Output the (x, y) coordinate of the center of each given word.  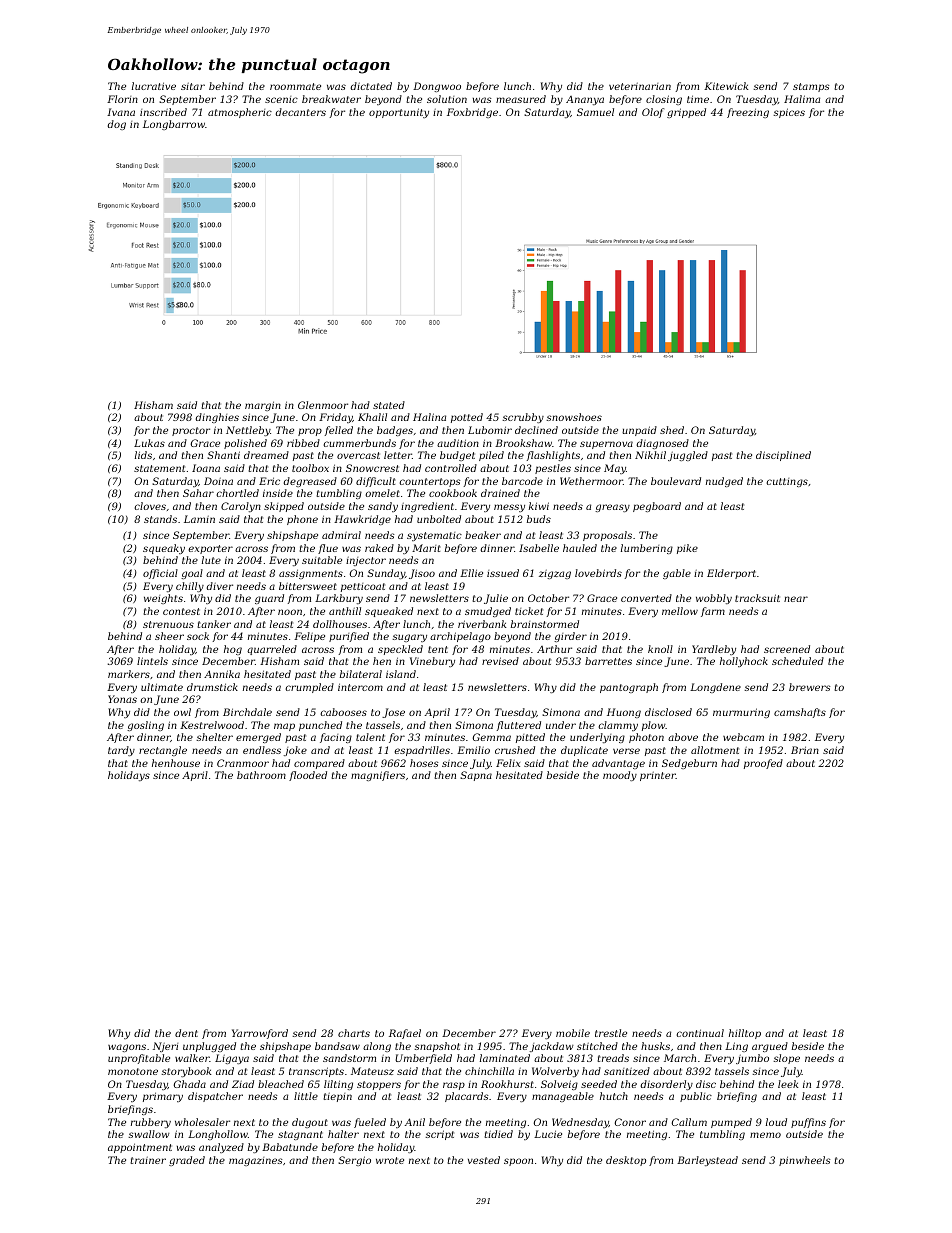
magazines (256, 1161)
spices (789, 113)
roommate (295, 86)
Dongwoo (437, 87)
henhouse (176, 763)
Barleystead (707, 1161)
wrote (390, 1160)
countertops (430, 482)
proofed (763, 764)
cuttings (787, 482)
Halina (429, 417)
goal (192, 574)
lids (143, 455)
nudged (724, 482)
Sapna (476, 776)
